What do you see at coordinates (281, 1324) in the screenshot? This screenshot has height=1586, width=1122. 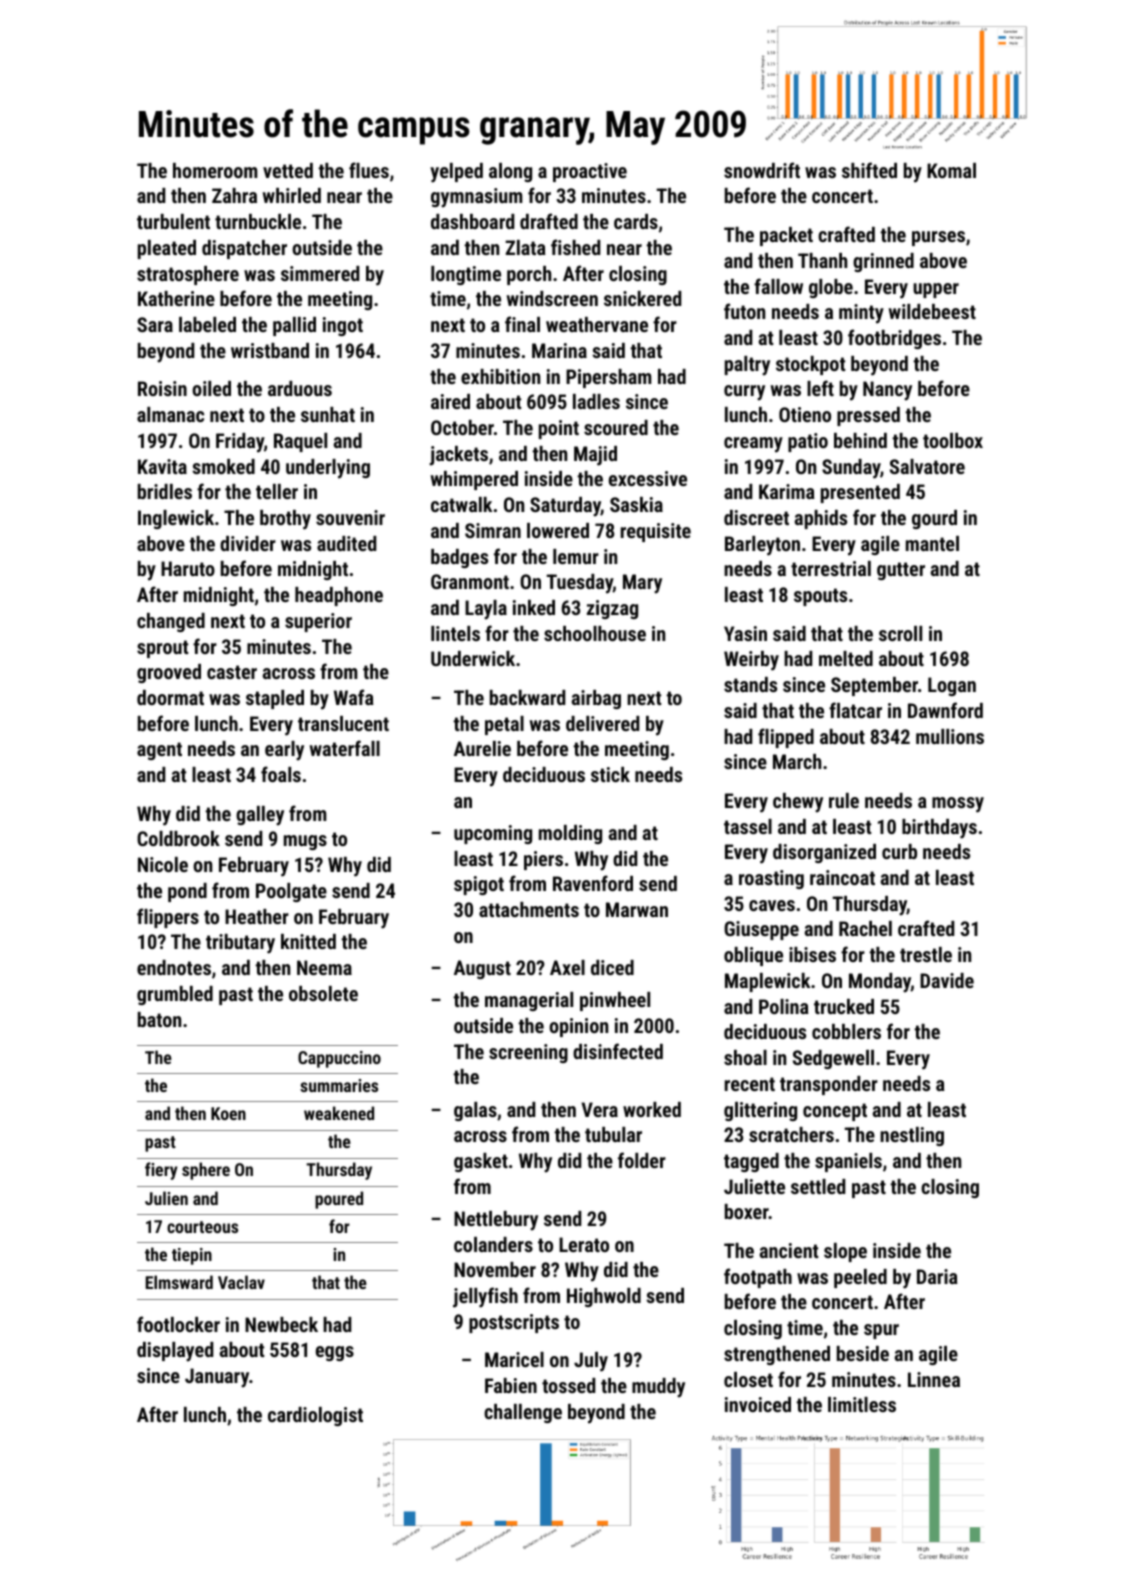 I see `Newbeck` at bounding box center [281, 1324].
